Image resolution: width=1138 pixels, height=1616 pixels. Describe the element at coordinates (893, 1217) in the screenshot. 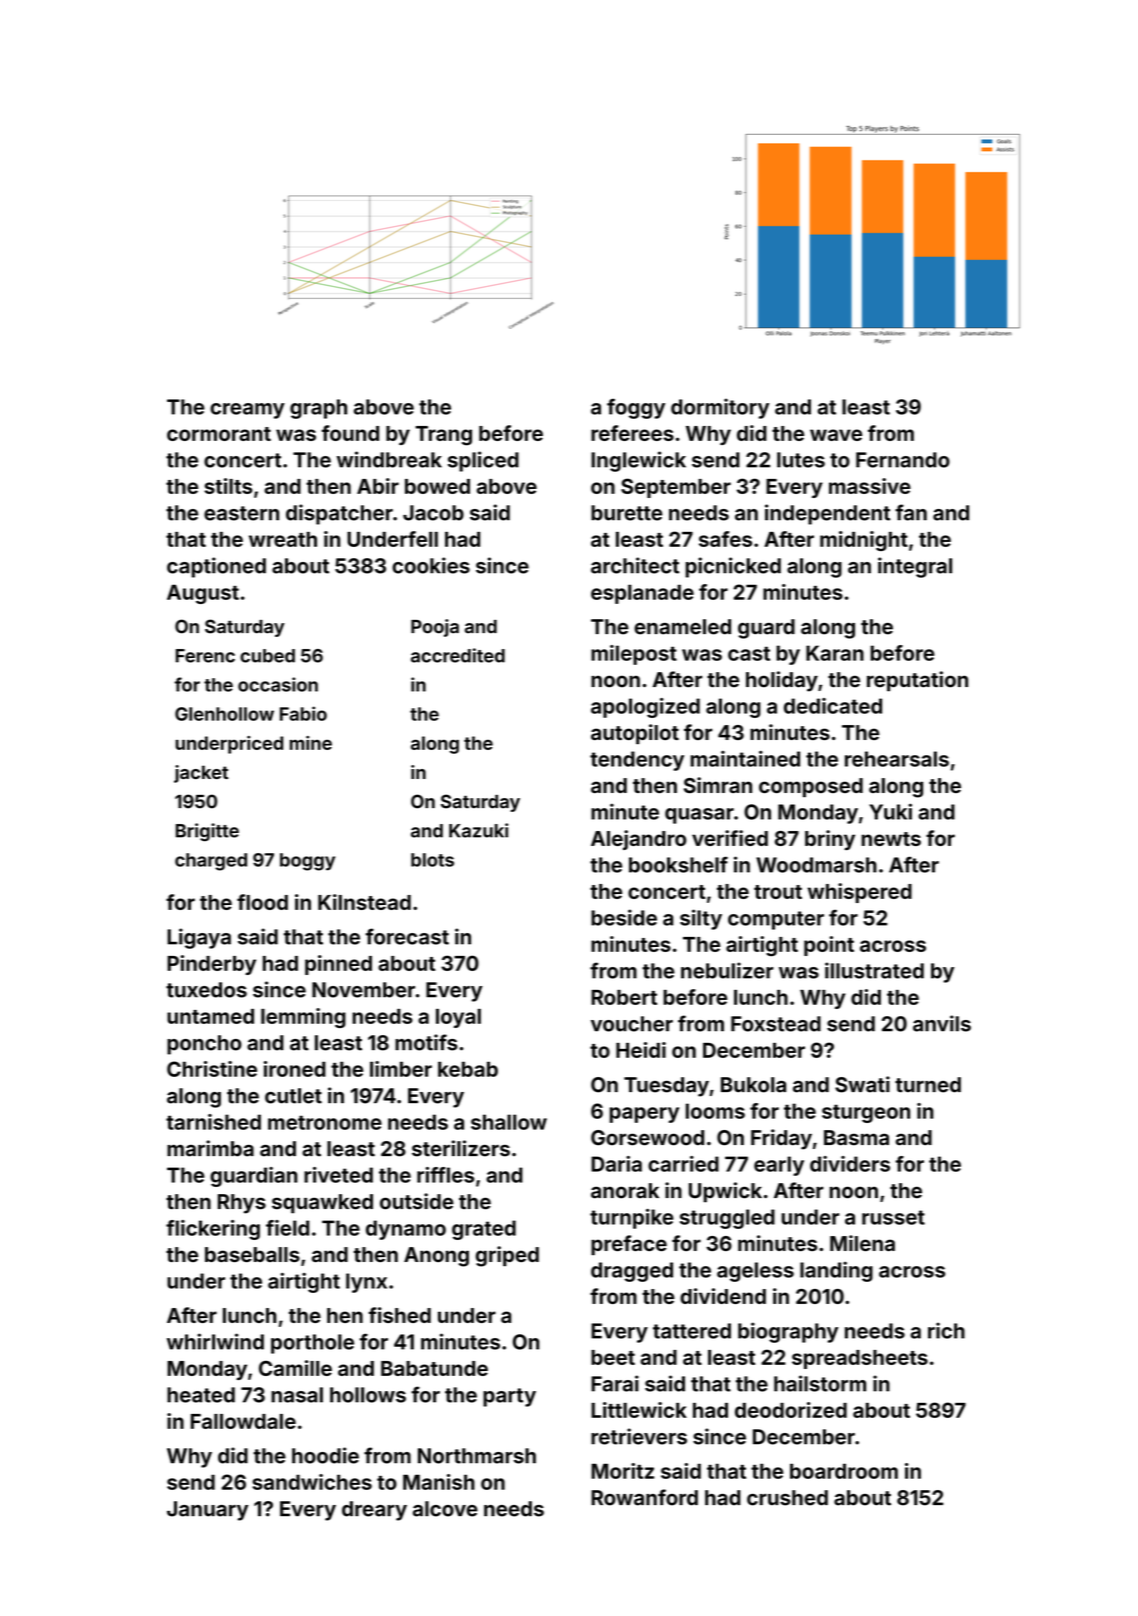

I see `russet` at that location.
